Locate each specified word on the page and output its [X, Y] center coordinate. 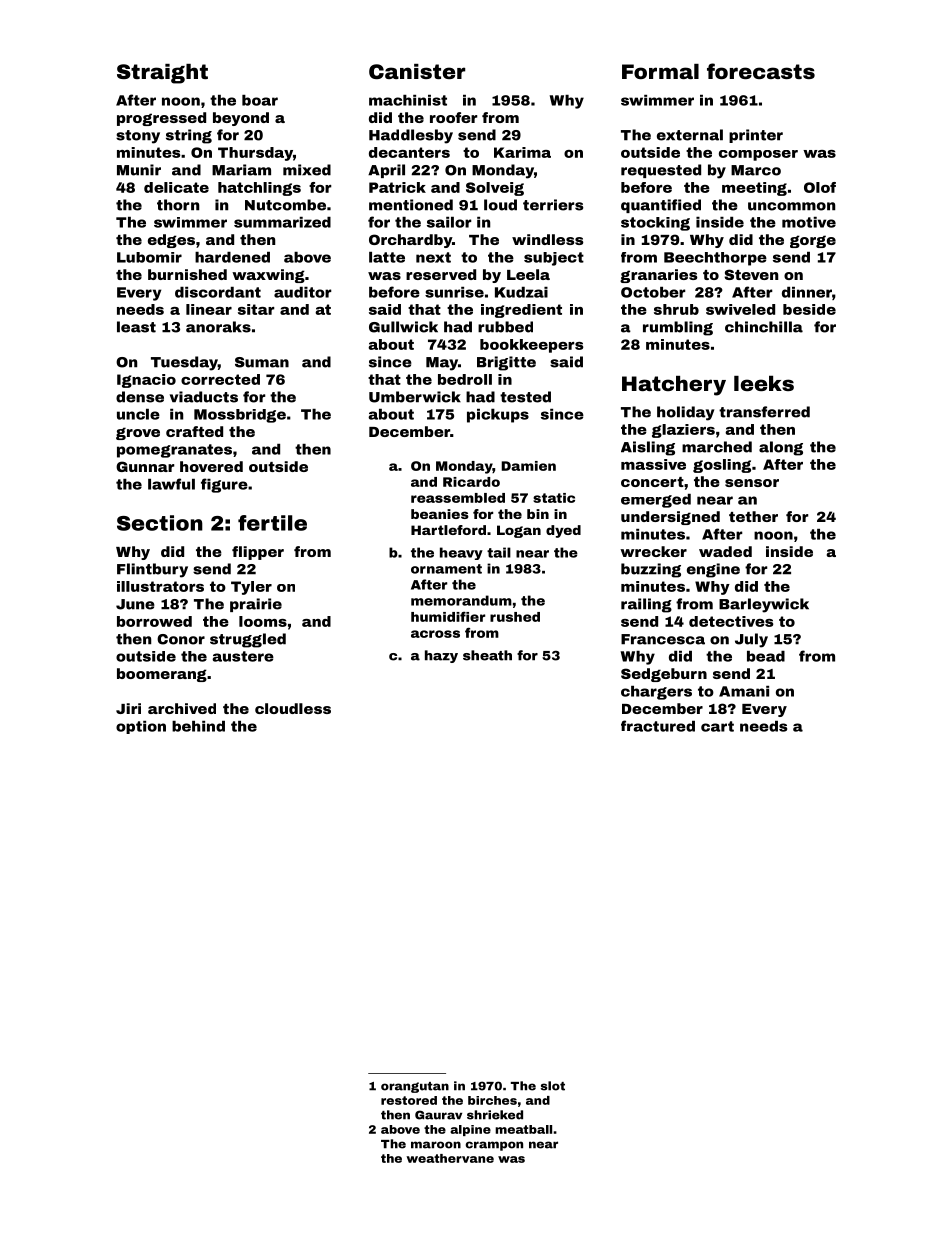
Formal [660, 71]
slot [553, 1086]
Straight [162, 74]
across [435, 634]
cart [717, 726]
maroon [436, 1145]
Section [160, 523]
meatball [523, 1129]
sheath [487, 655]
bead [766, 656]
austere [243, 656]
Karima [522, 152]
